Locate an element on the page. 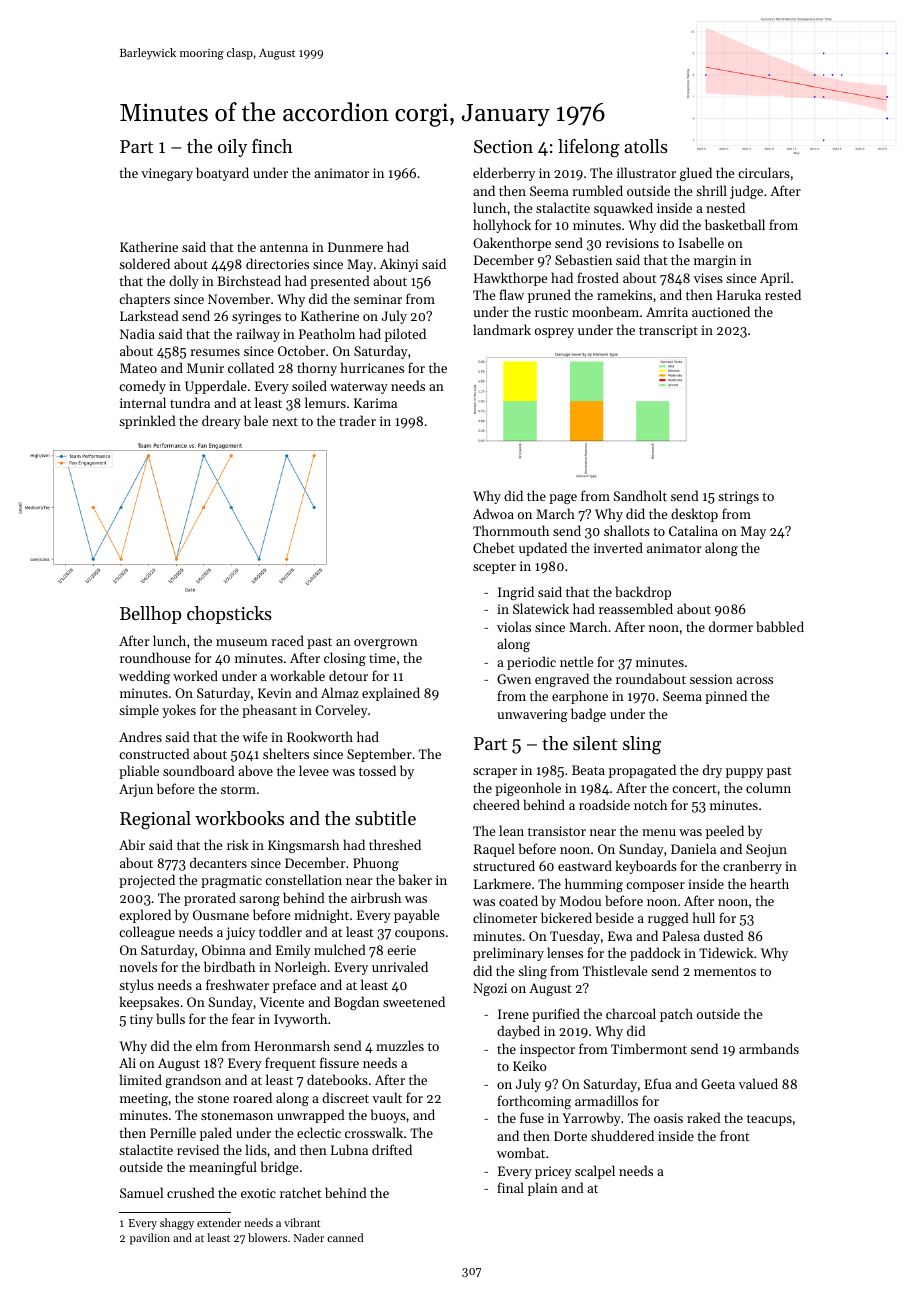 This page has height=1308, width=924. across is located at coordinates (754, 680).
